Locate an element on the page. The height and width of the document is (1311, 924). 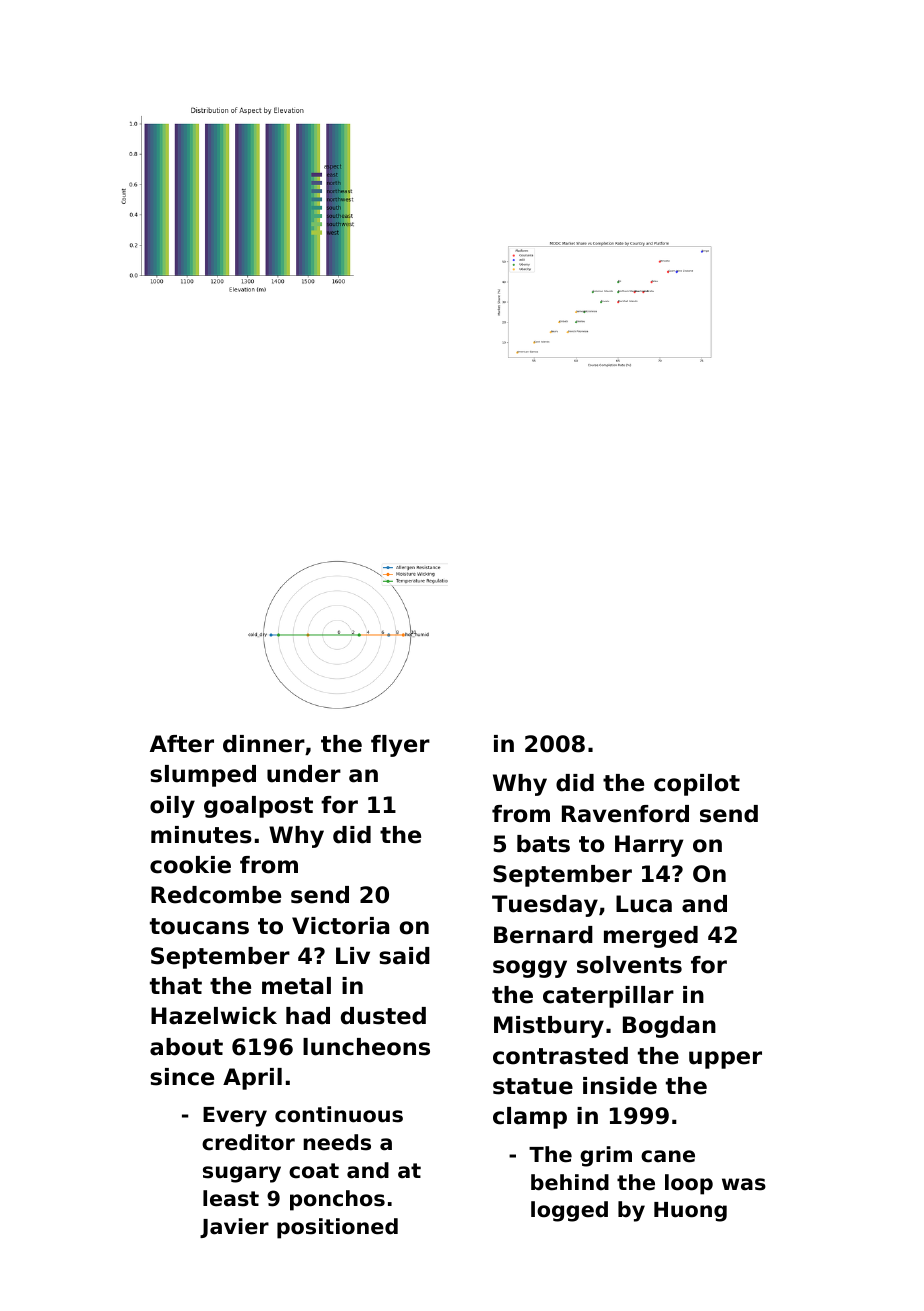
Bogdan is located at coordinates (669, 1027).
